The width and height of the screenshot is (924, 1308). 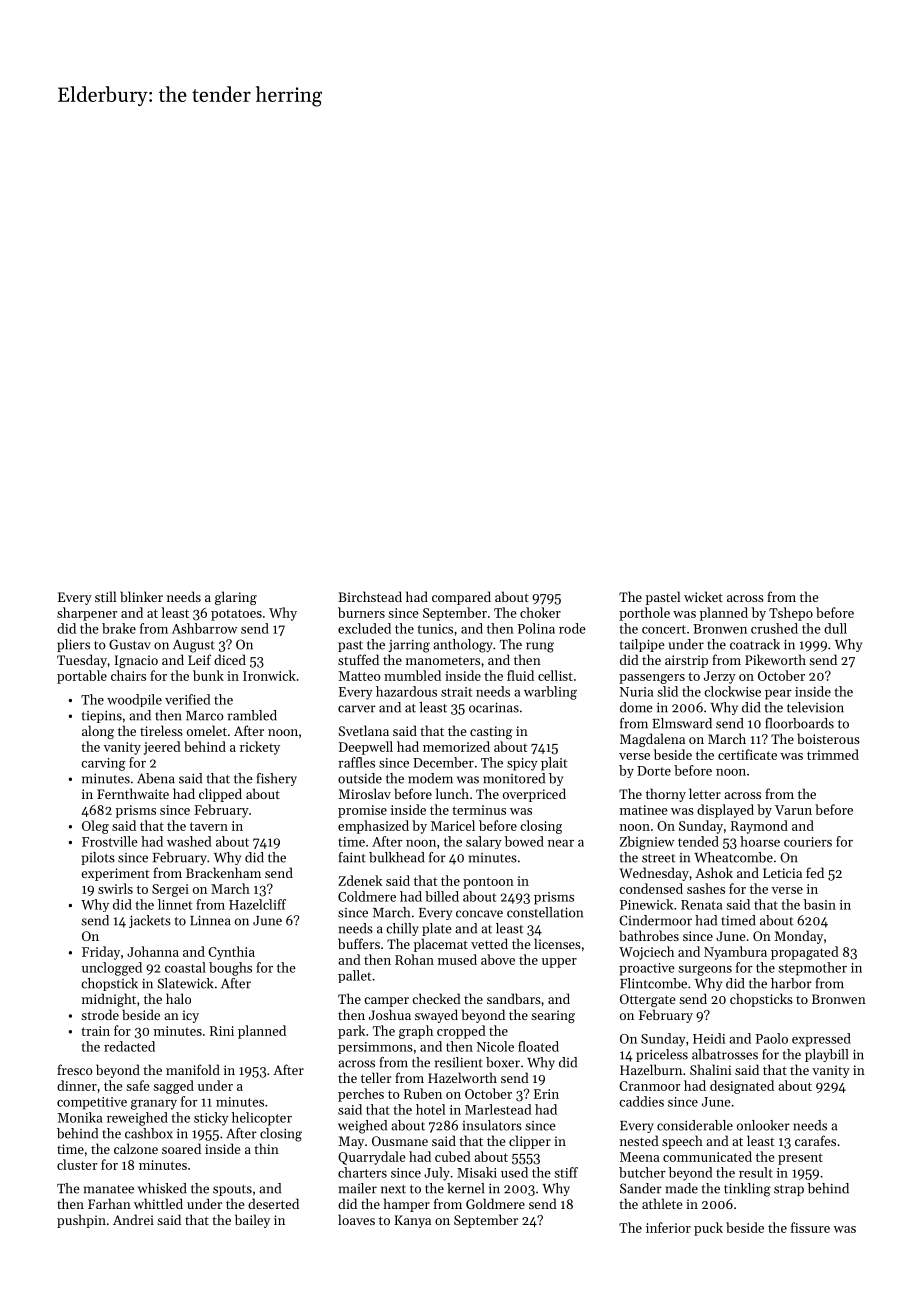 What do you see at coordinates (461, 598) in the screenshot?
I see `compared` at bounding box center [461, 598].
